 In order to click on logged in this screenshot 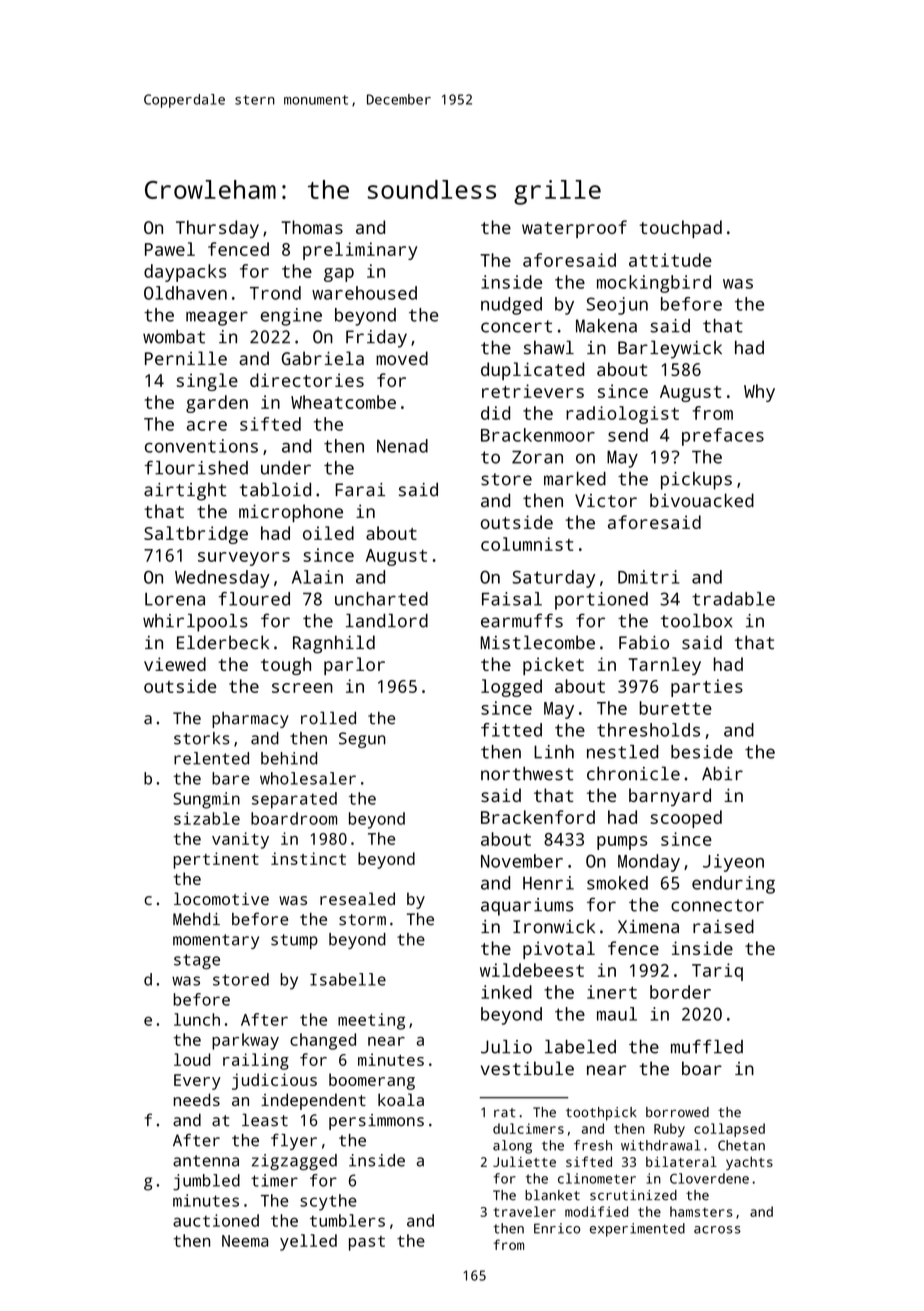, I will do `click(511, 688)`.
